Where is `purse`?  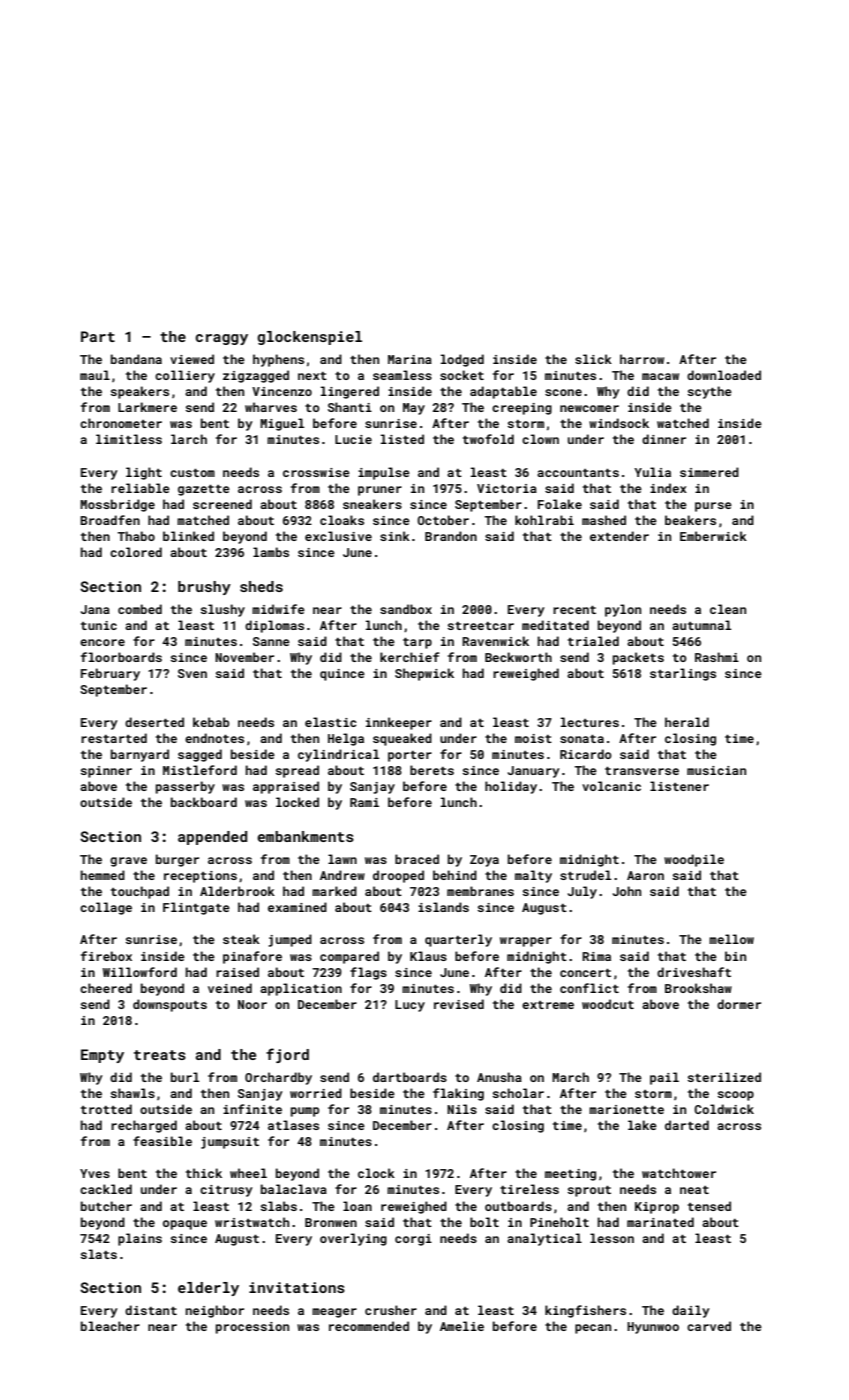
purse is located at coordinates (713, 507).
